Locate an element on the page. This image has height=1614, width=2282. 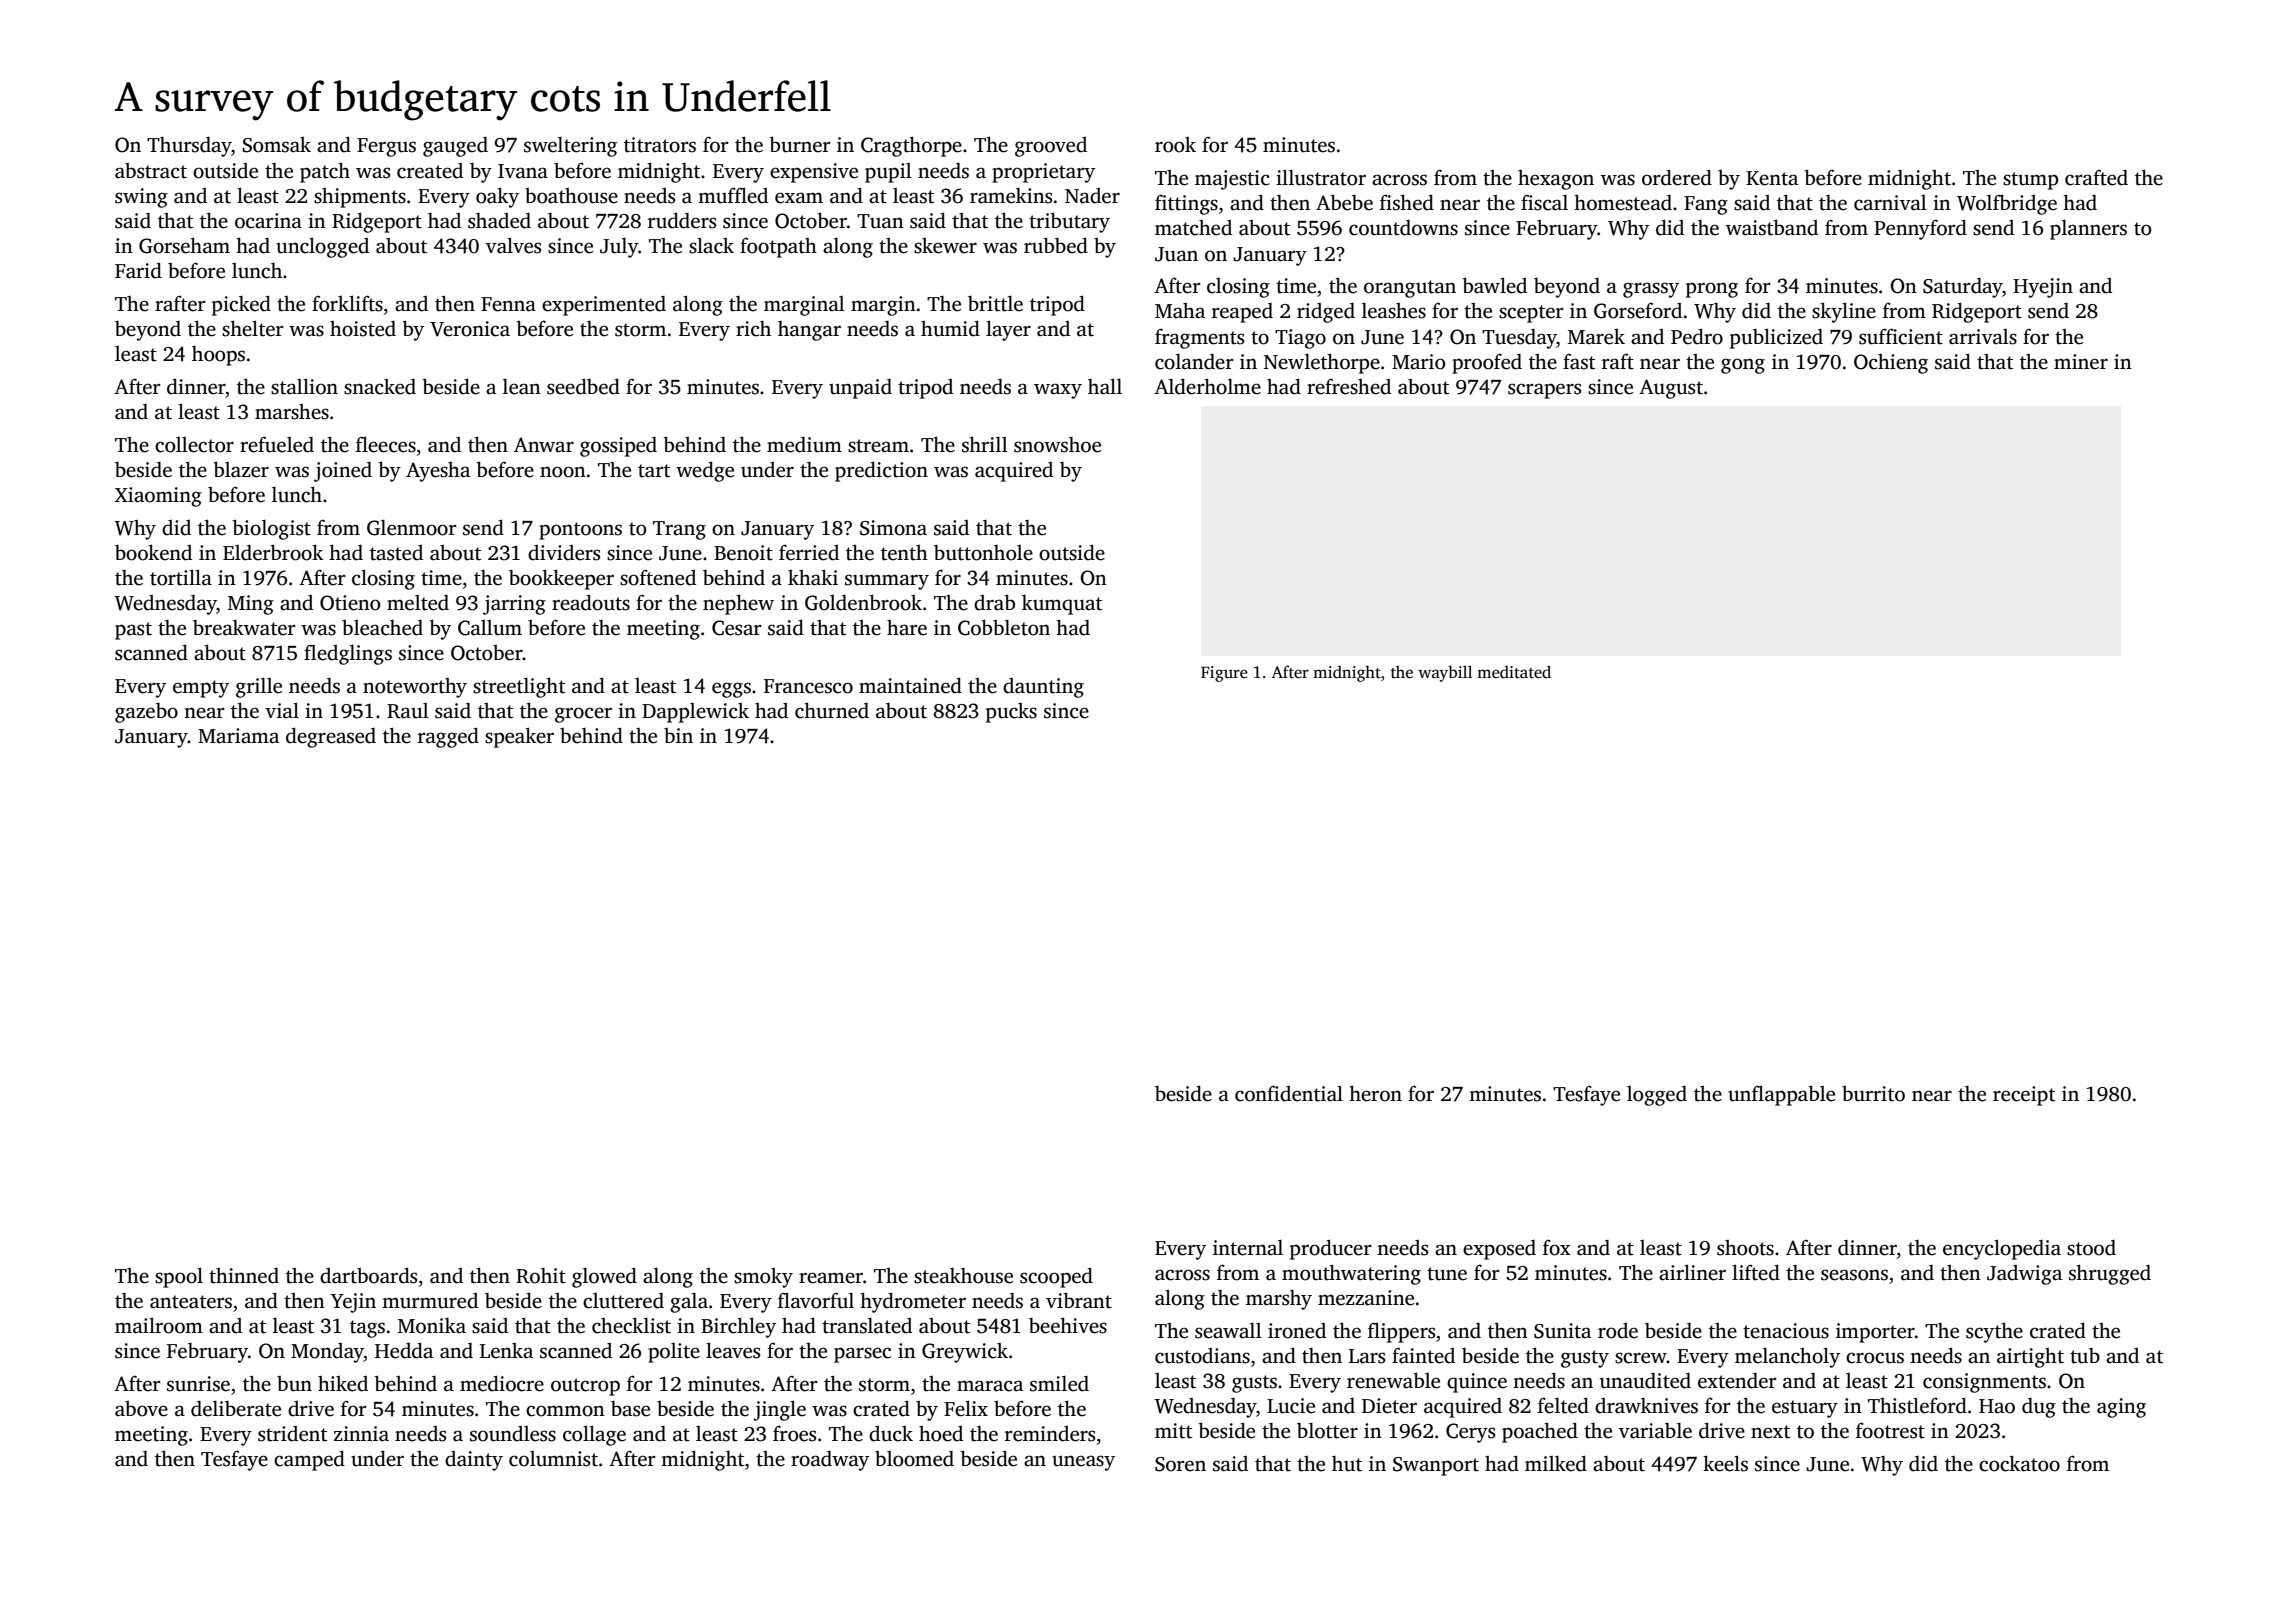
stump is located at coordinates (2030, 181).
